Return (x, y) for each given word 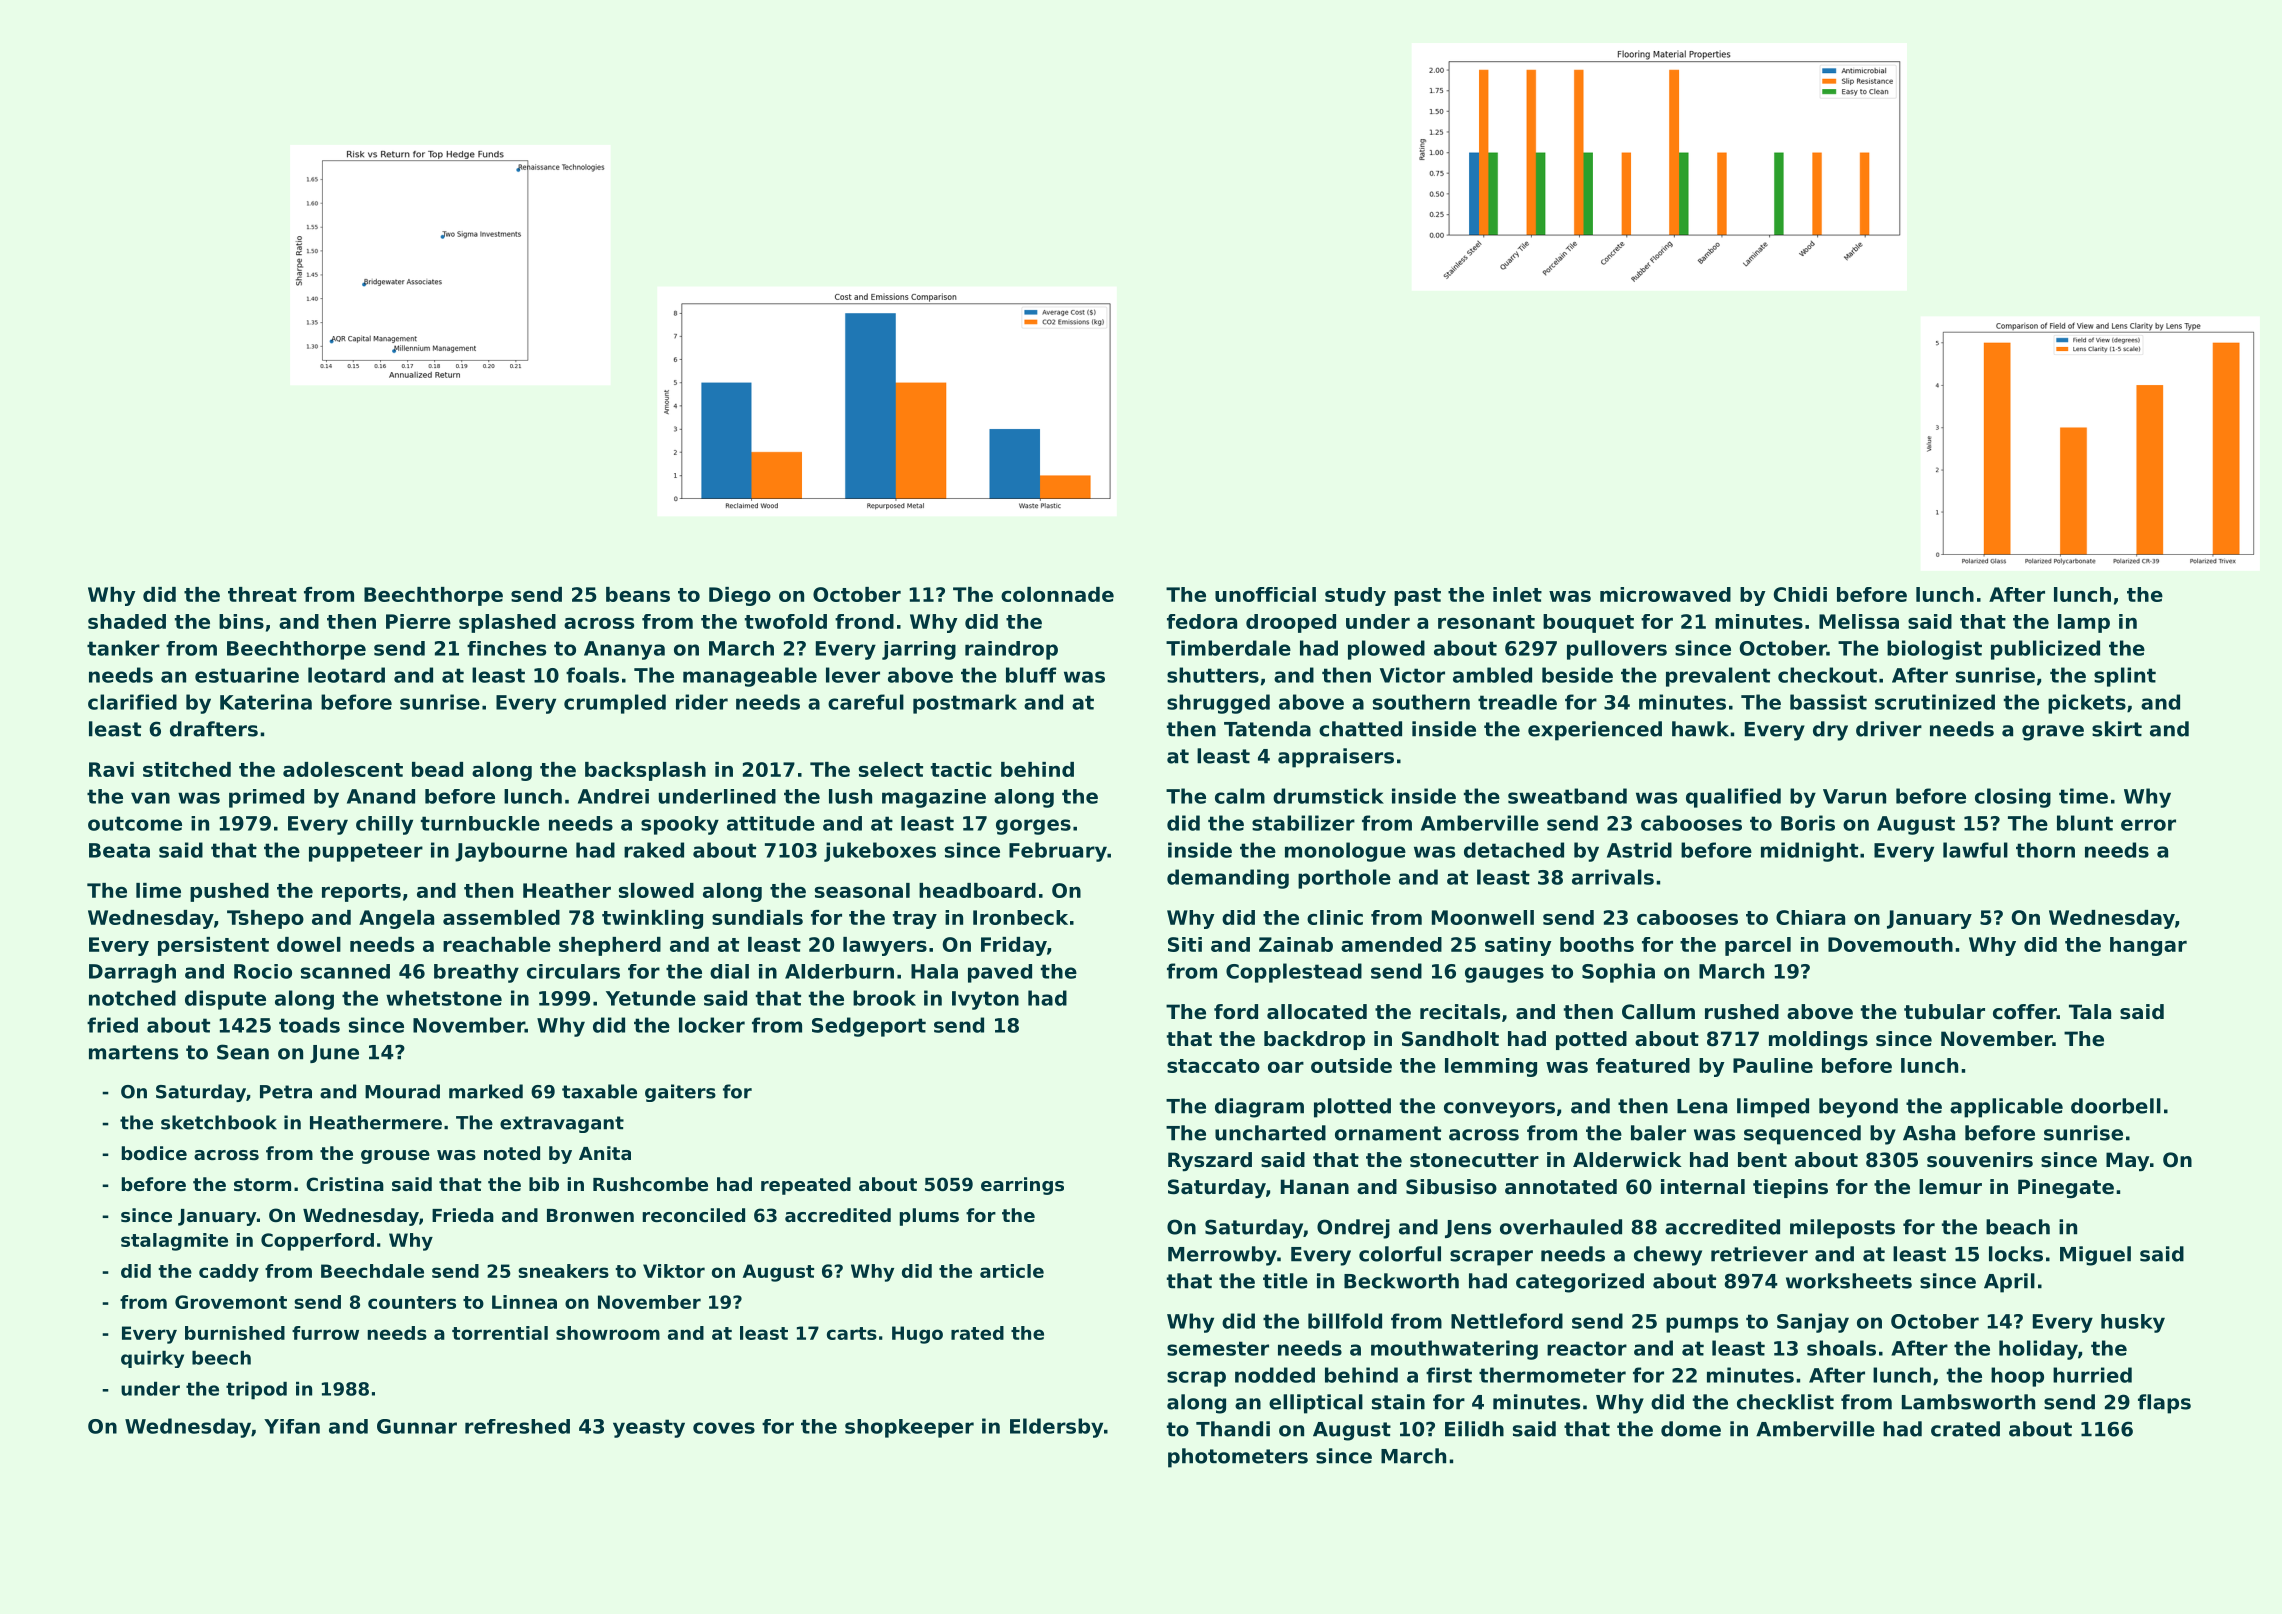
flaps (2164, 1404)
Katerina (266, 702)
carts (852, 1333)
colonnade (1057, 594)
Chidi (1800, 594)
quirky (152, 1359)
